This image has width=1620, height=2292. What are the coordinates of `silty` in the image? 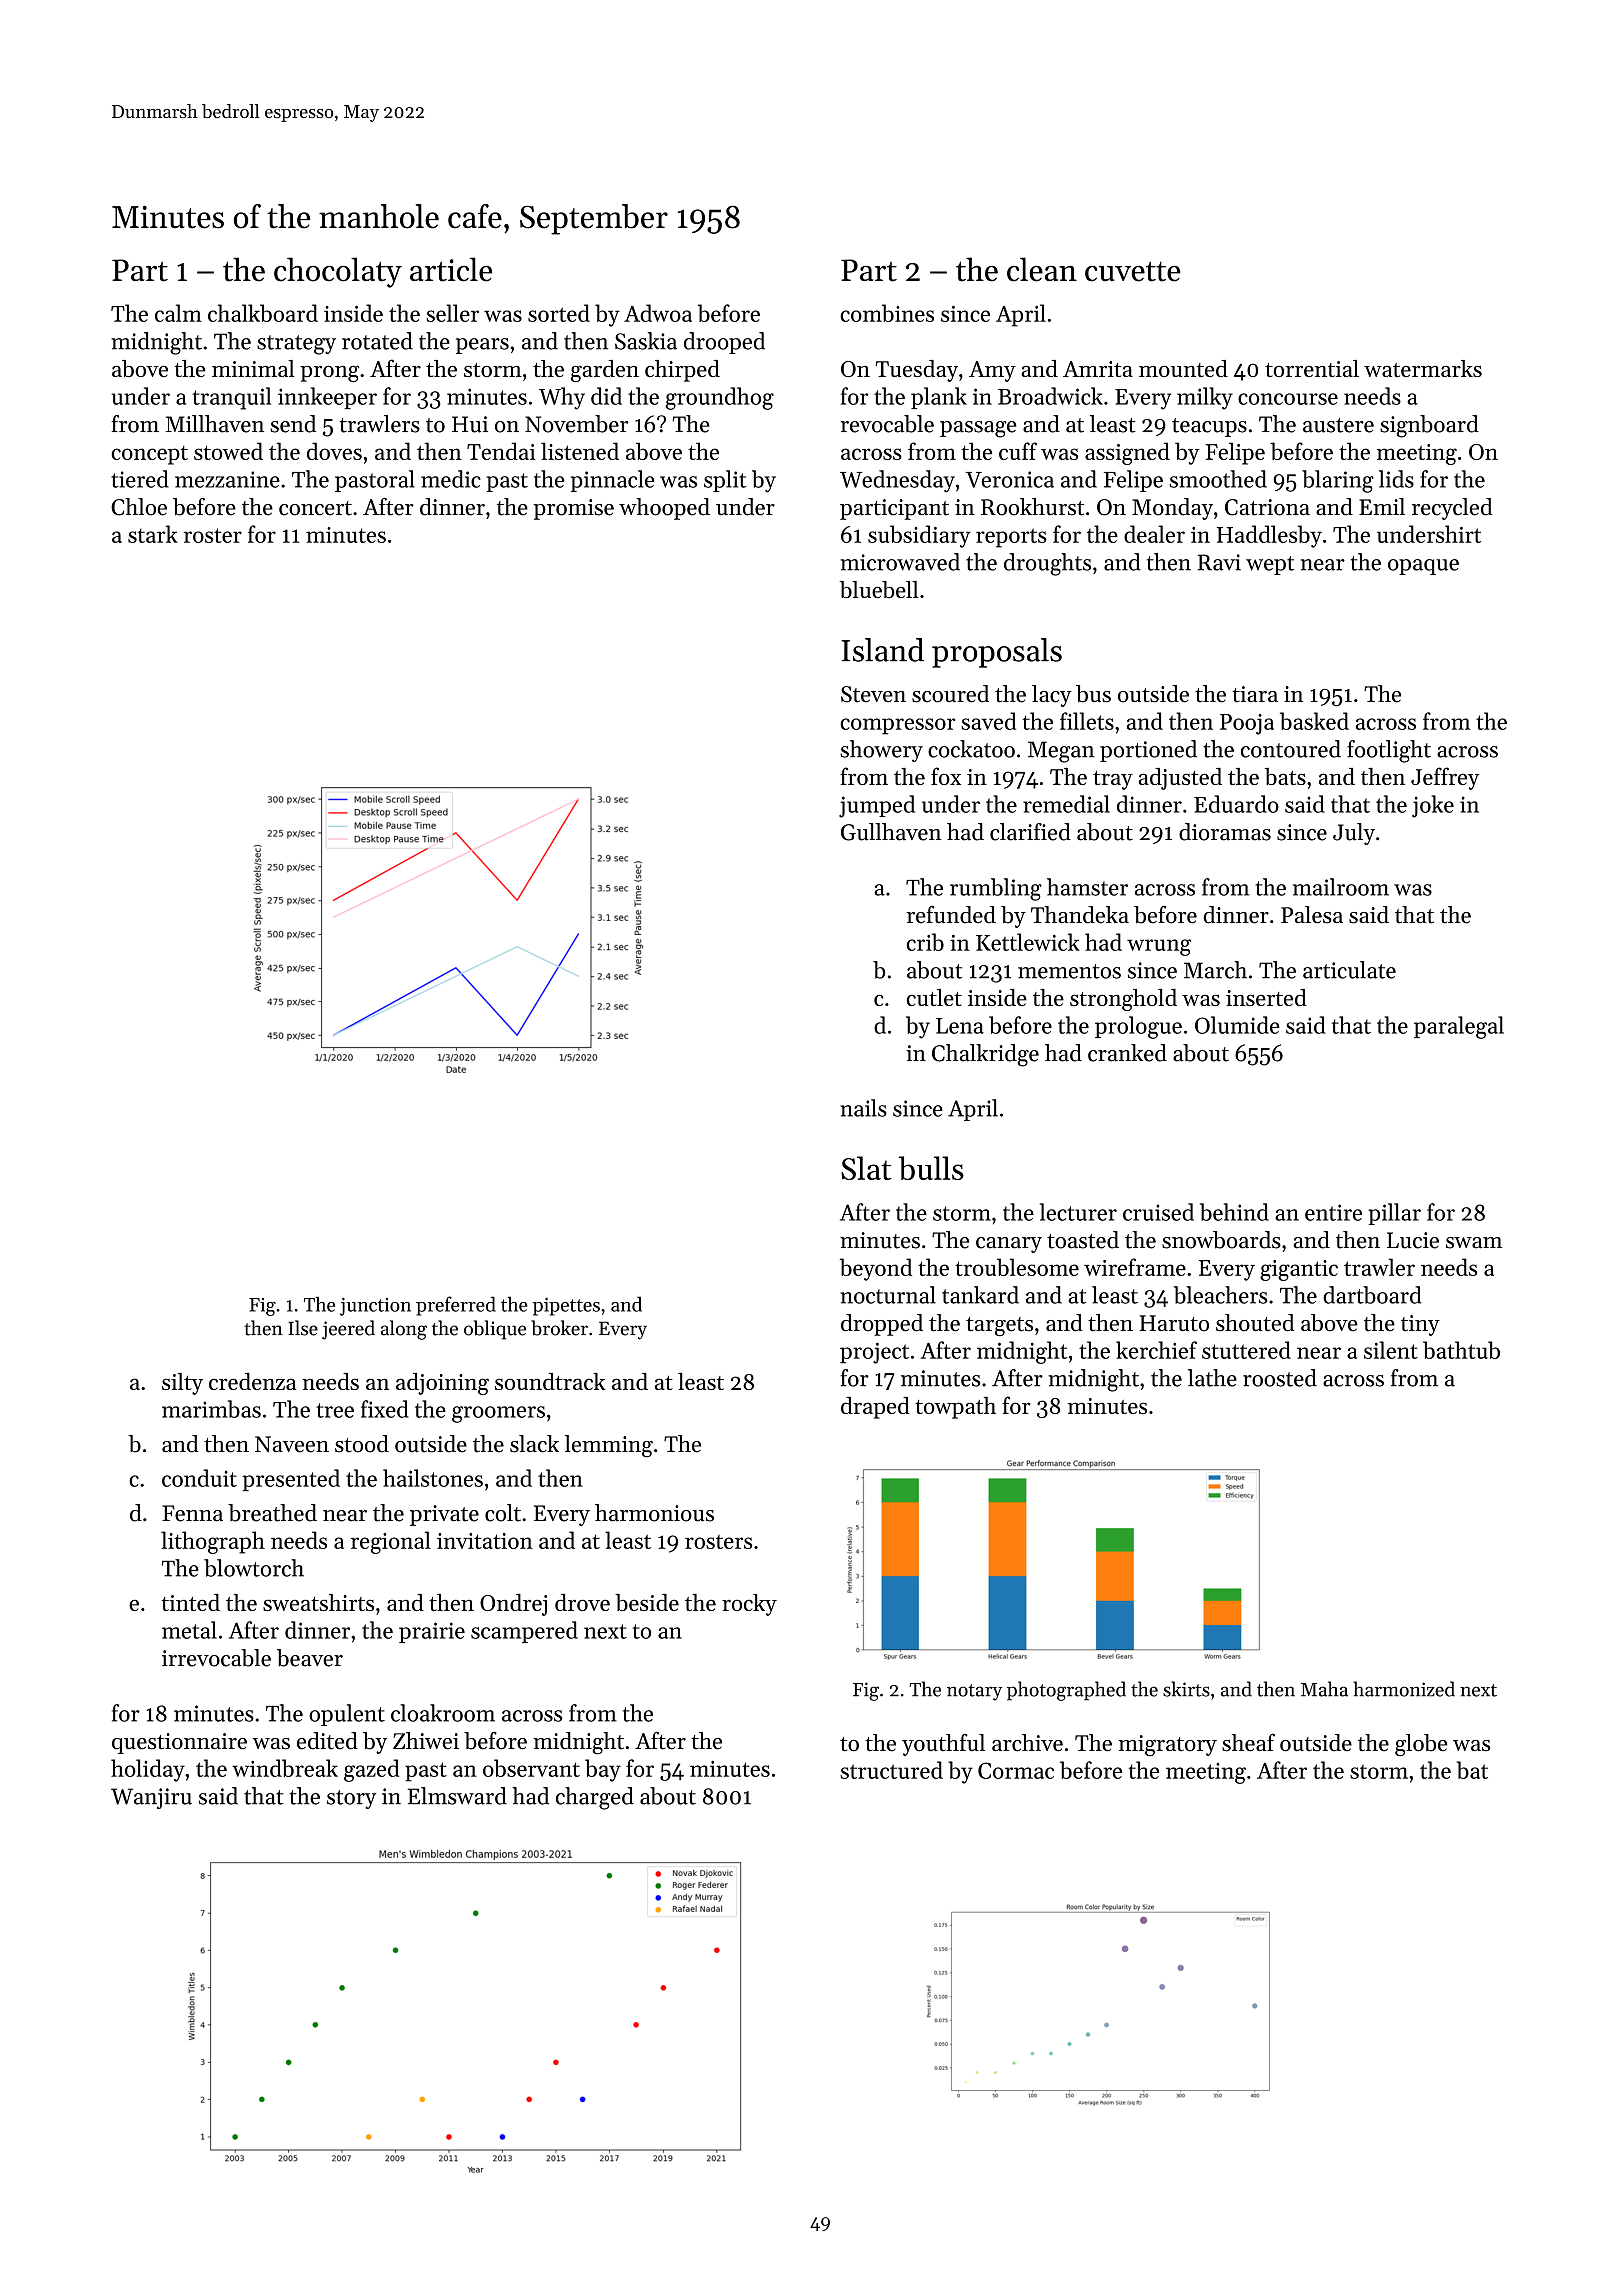 It's located at (182, 1384).
